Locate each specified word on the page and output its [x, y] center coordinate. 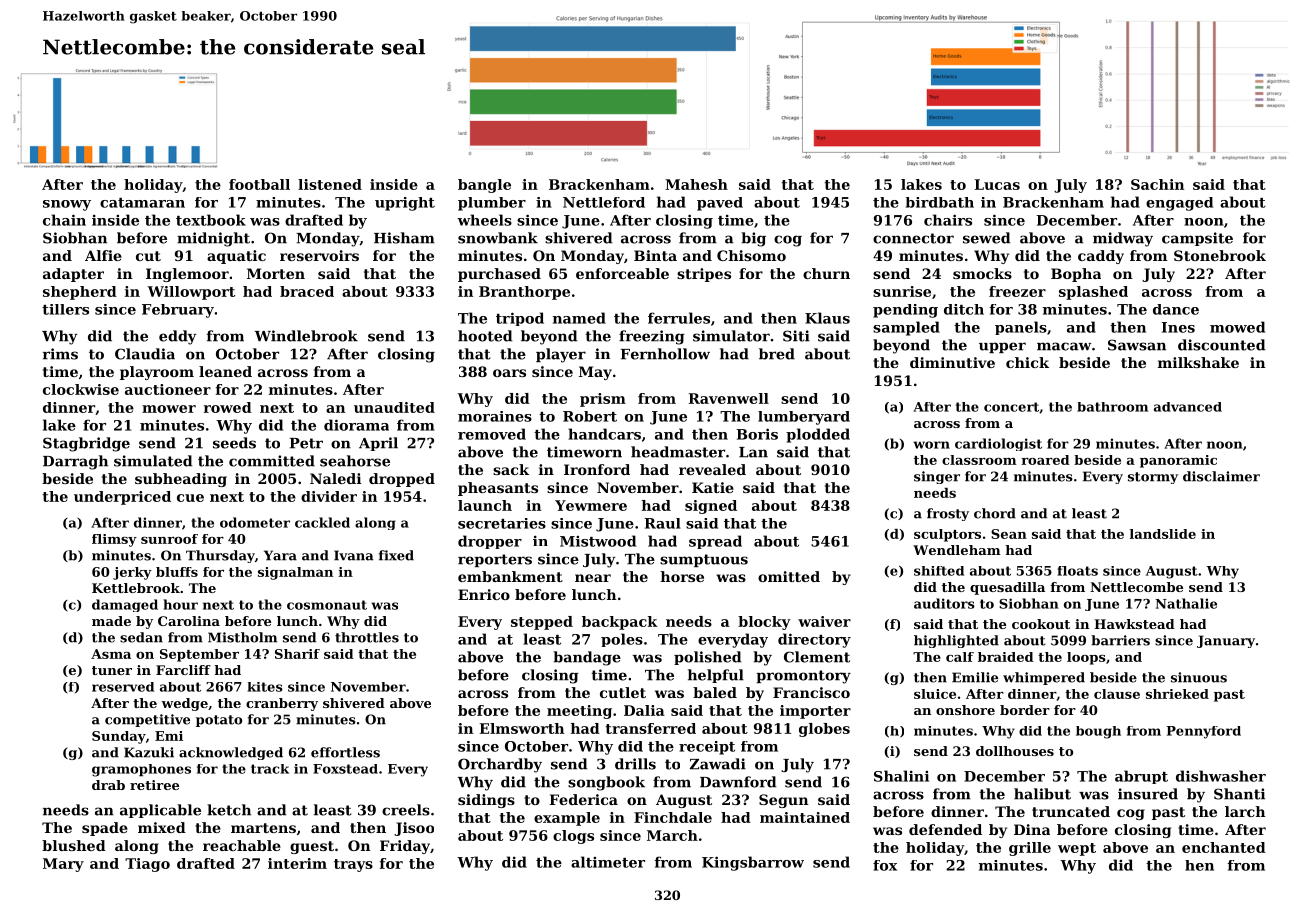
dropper [490, 542]
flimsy [114, 540]
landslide [1163, 534]
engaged [1179, 204]
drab [108, 785]
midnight [213, 239]
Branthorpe [524, 293]
